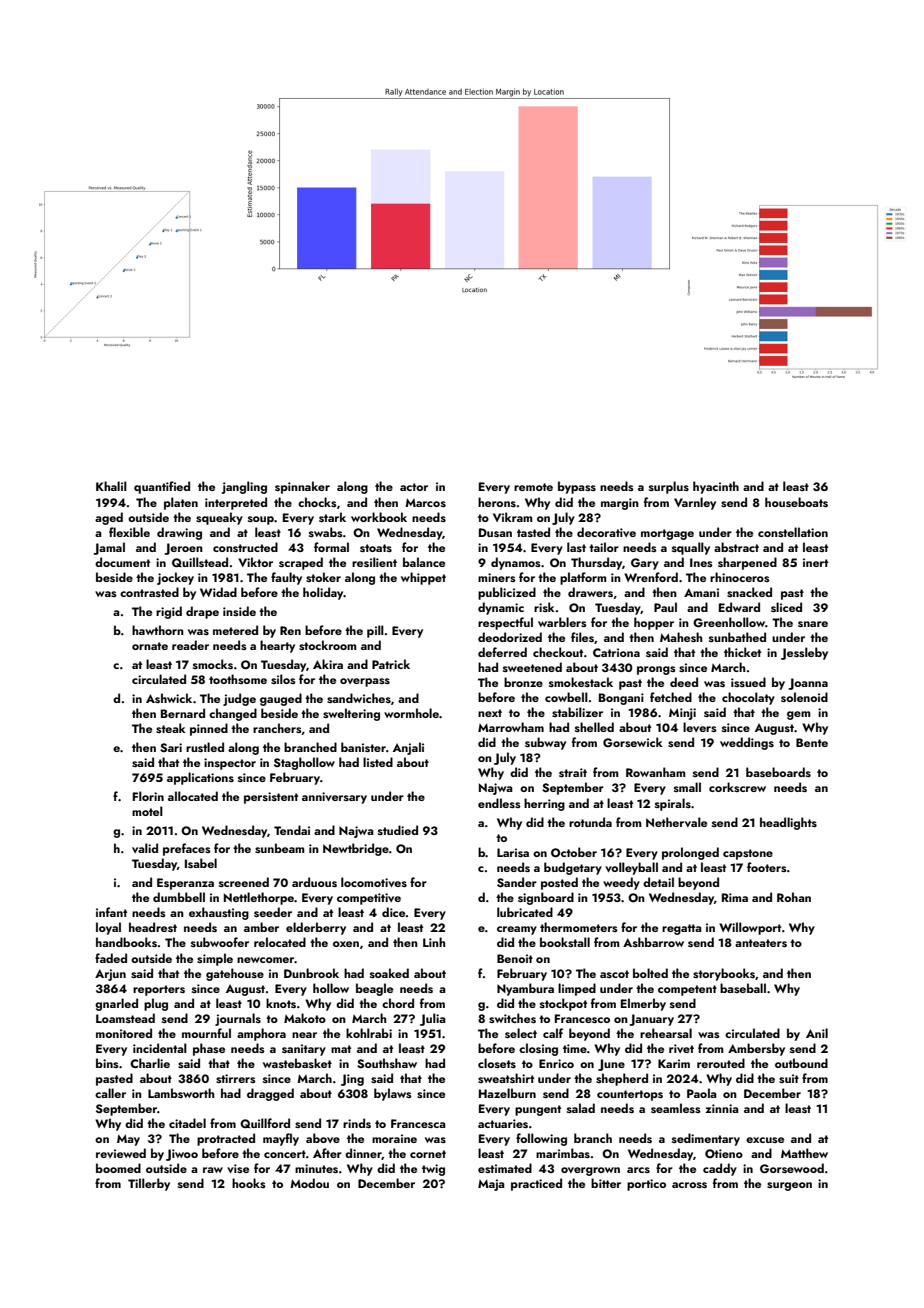 This screenshot has height=1308, width=924. Describe the element at coordinates (249, 1183) in the screenshot. I see `hooks` at that location.
